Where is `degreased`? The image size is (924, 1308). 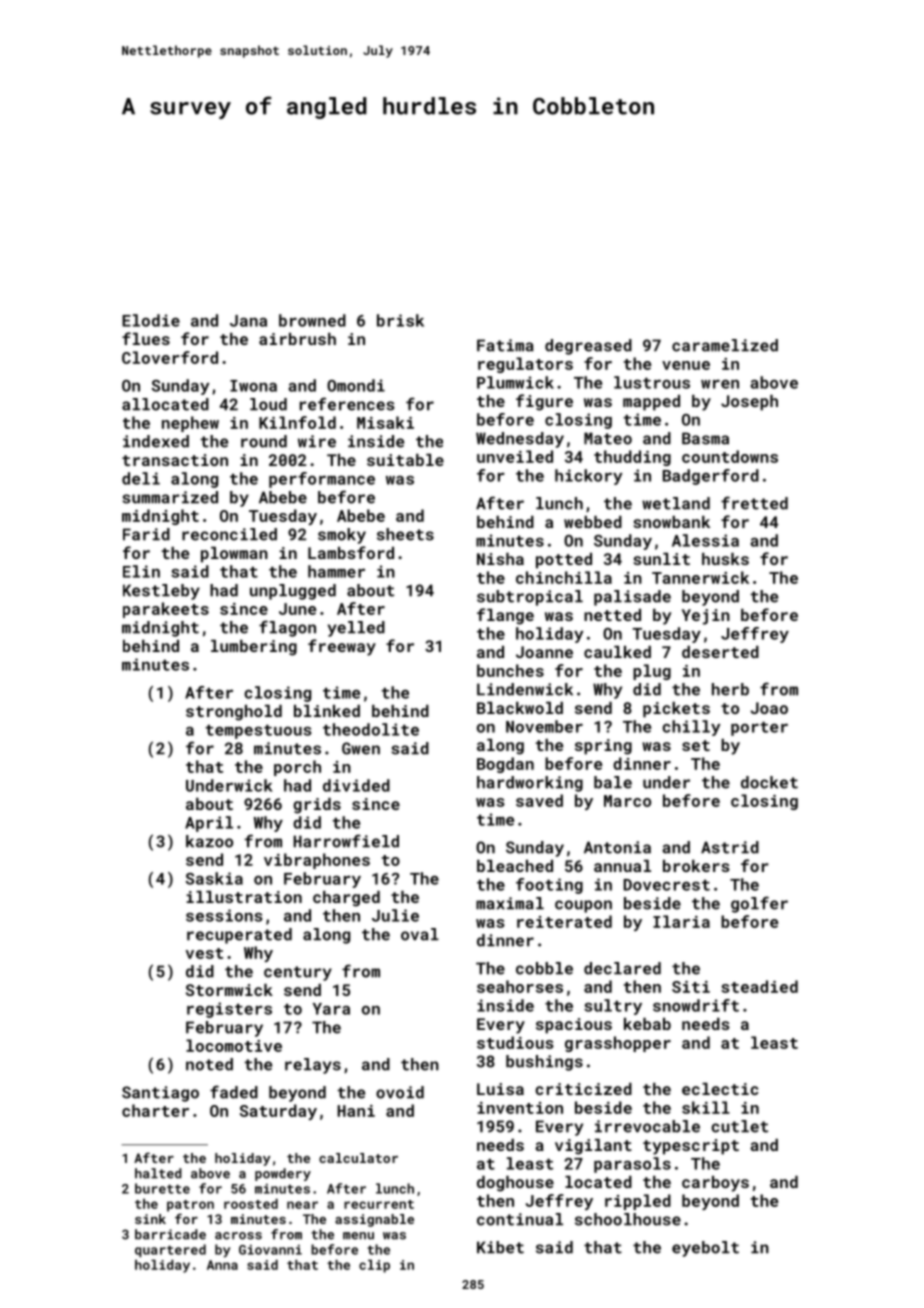
degreased is located at coordinates (588, 347).
